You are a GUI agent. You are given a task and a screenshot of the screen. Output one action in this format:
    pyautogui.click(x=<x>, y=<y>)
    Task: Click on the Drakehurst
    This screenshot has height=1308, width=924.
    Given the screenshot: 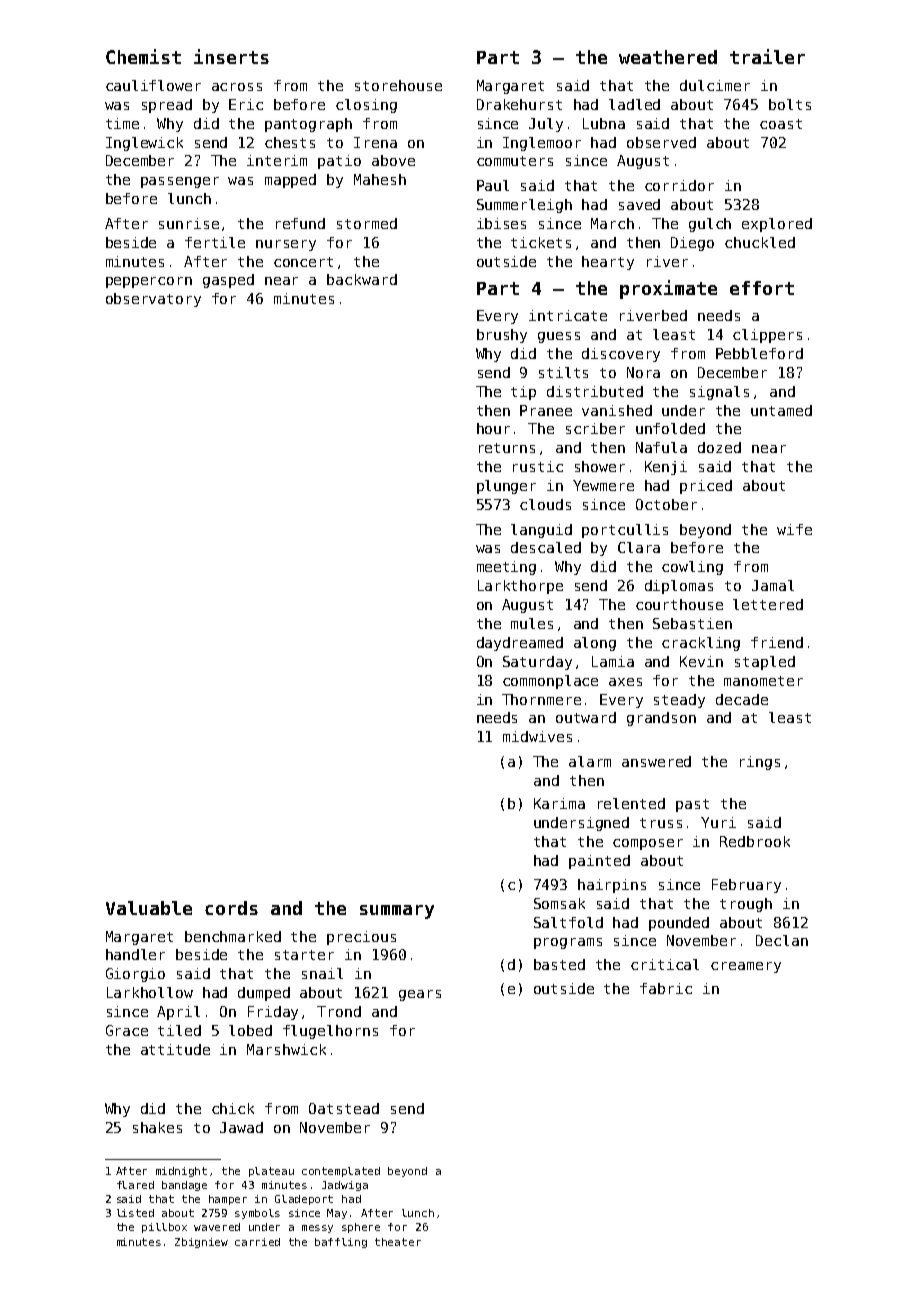 What is the action you would take?
    pyautogui.click(x=519, y=104)
